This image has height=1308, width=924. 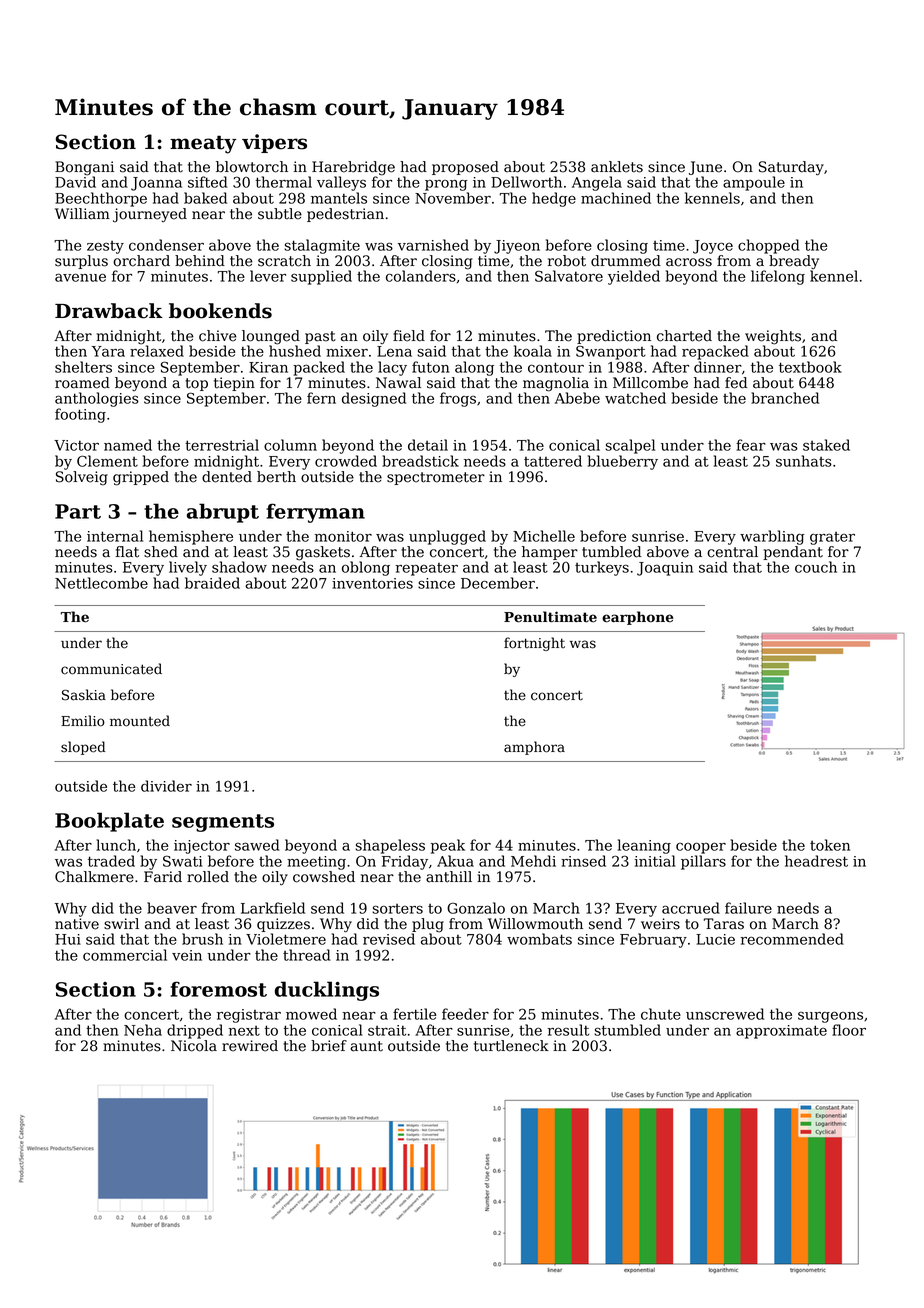 I want to click on ampoule, so click(x=754, y=183).
